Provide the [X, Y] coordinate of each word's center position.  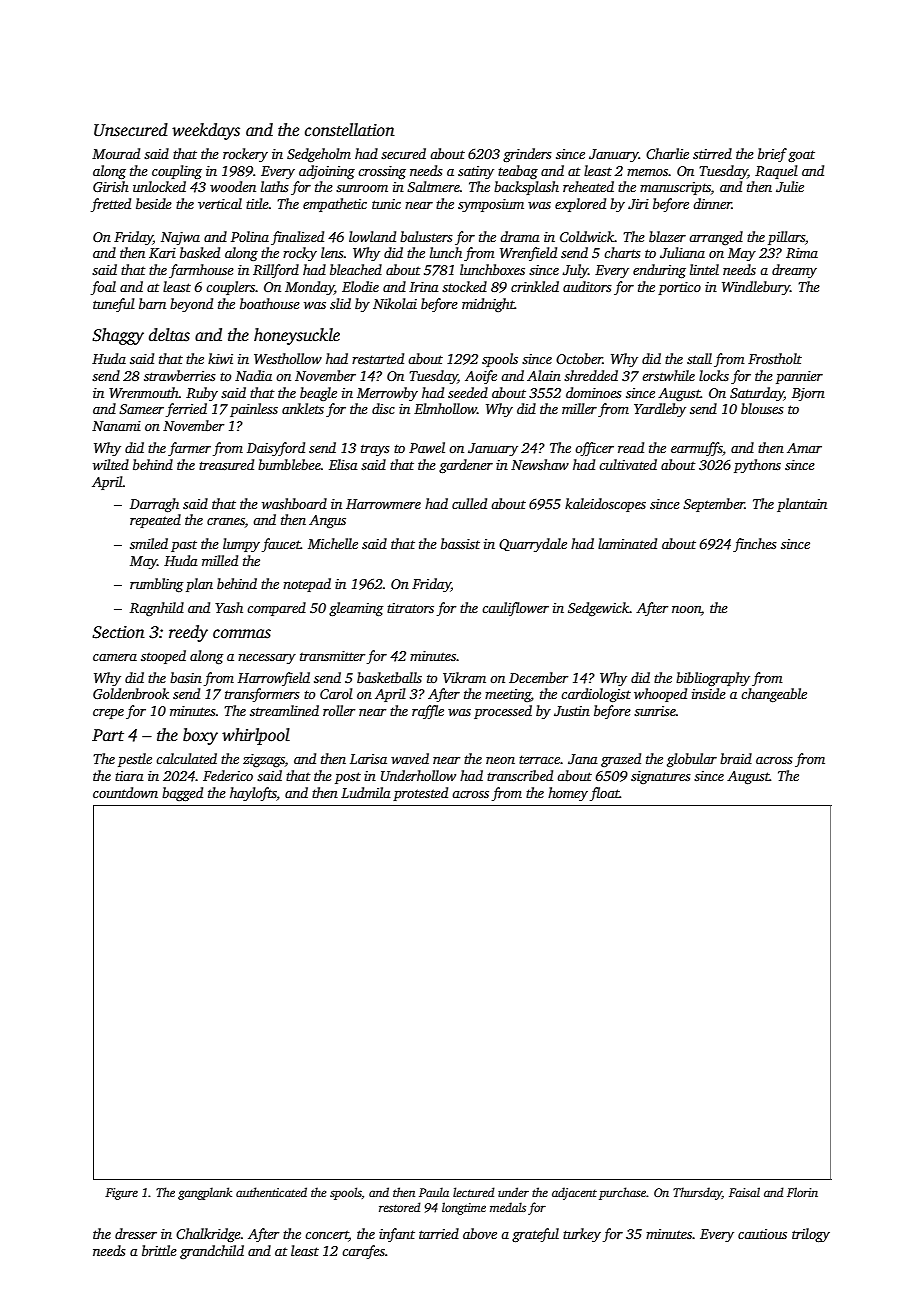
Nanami [116, 426]
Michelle [333, 543]
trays [375, 450]
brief [772, 155]
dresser [136, 1233]
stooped [163, 657]
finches [755, 545]
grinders [527, 155]
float [605, 794]
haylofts [253, 794]
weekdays [206, 131]
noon [686, 609]
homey [568, 794]
